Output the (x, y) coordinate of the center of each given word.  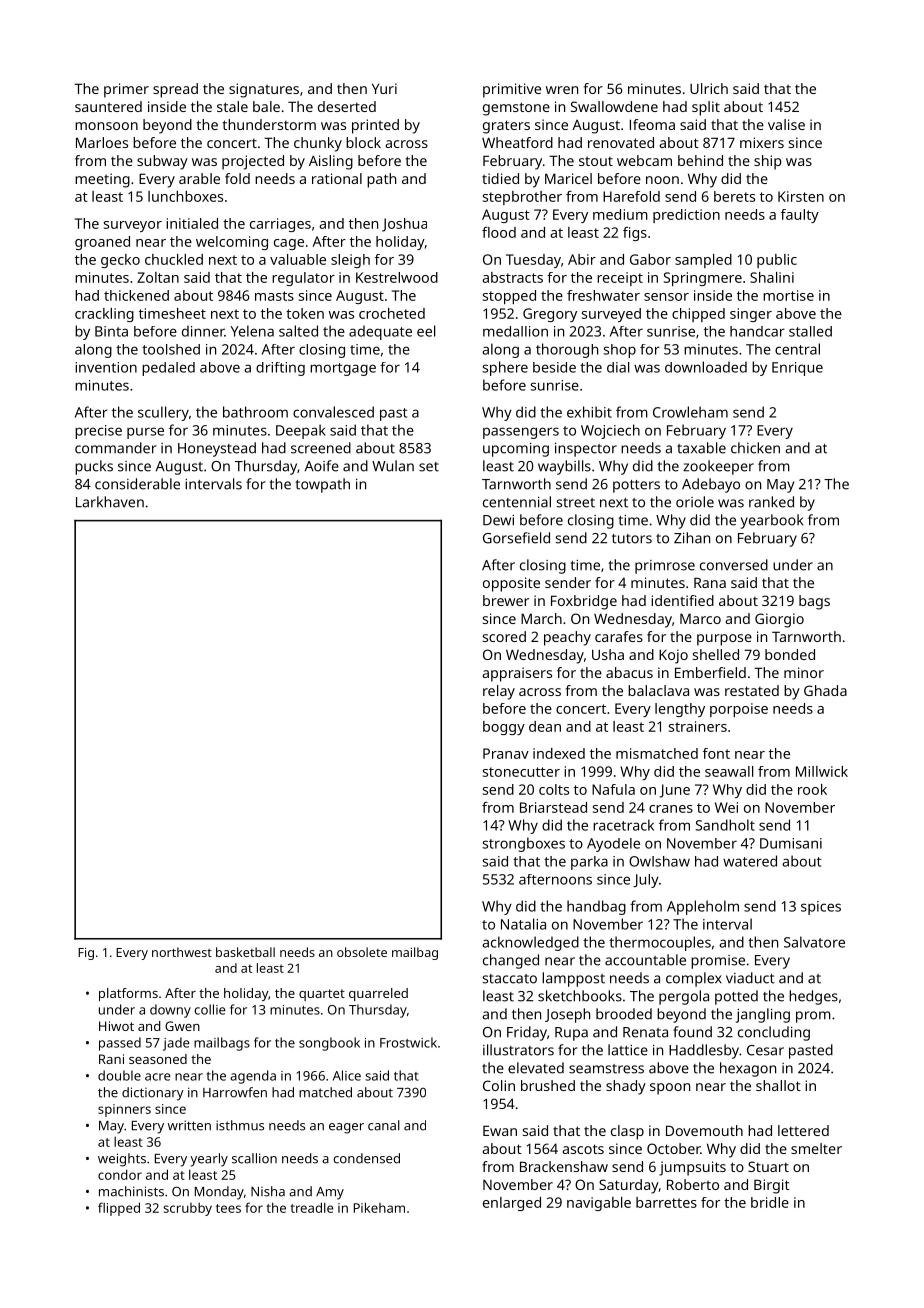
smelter (816, 1148)
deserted (347, 106)
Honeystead (217, 449)
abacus (629, 672)
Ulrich (709, 88)
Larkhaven (110, 502)
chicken (755, 448)
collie (210, 1009)
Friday (527, 1033)
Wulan (393, 466)
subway (162, 162)
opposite (511, 584)
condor (120, 1174)
